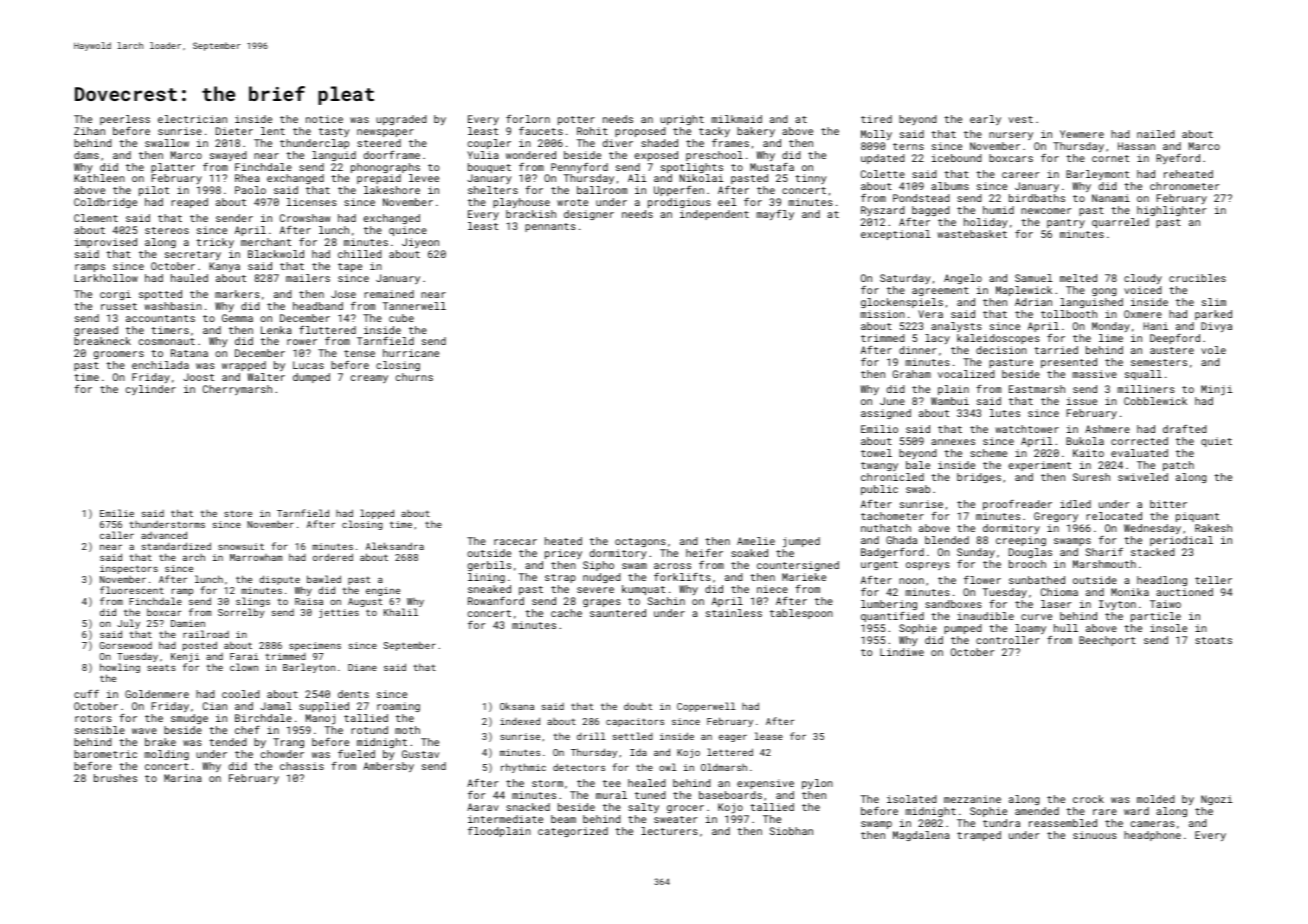 The width and height of the document is (1308, 924). What do you see at coordinates (115, 295) in the document?
I see `corgi` at bounding box center [115, 295].
